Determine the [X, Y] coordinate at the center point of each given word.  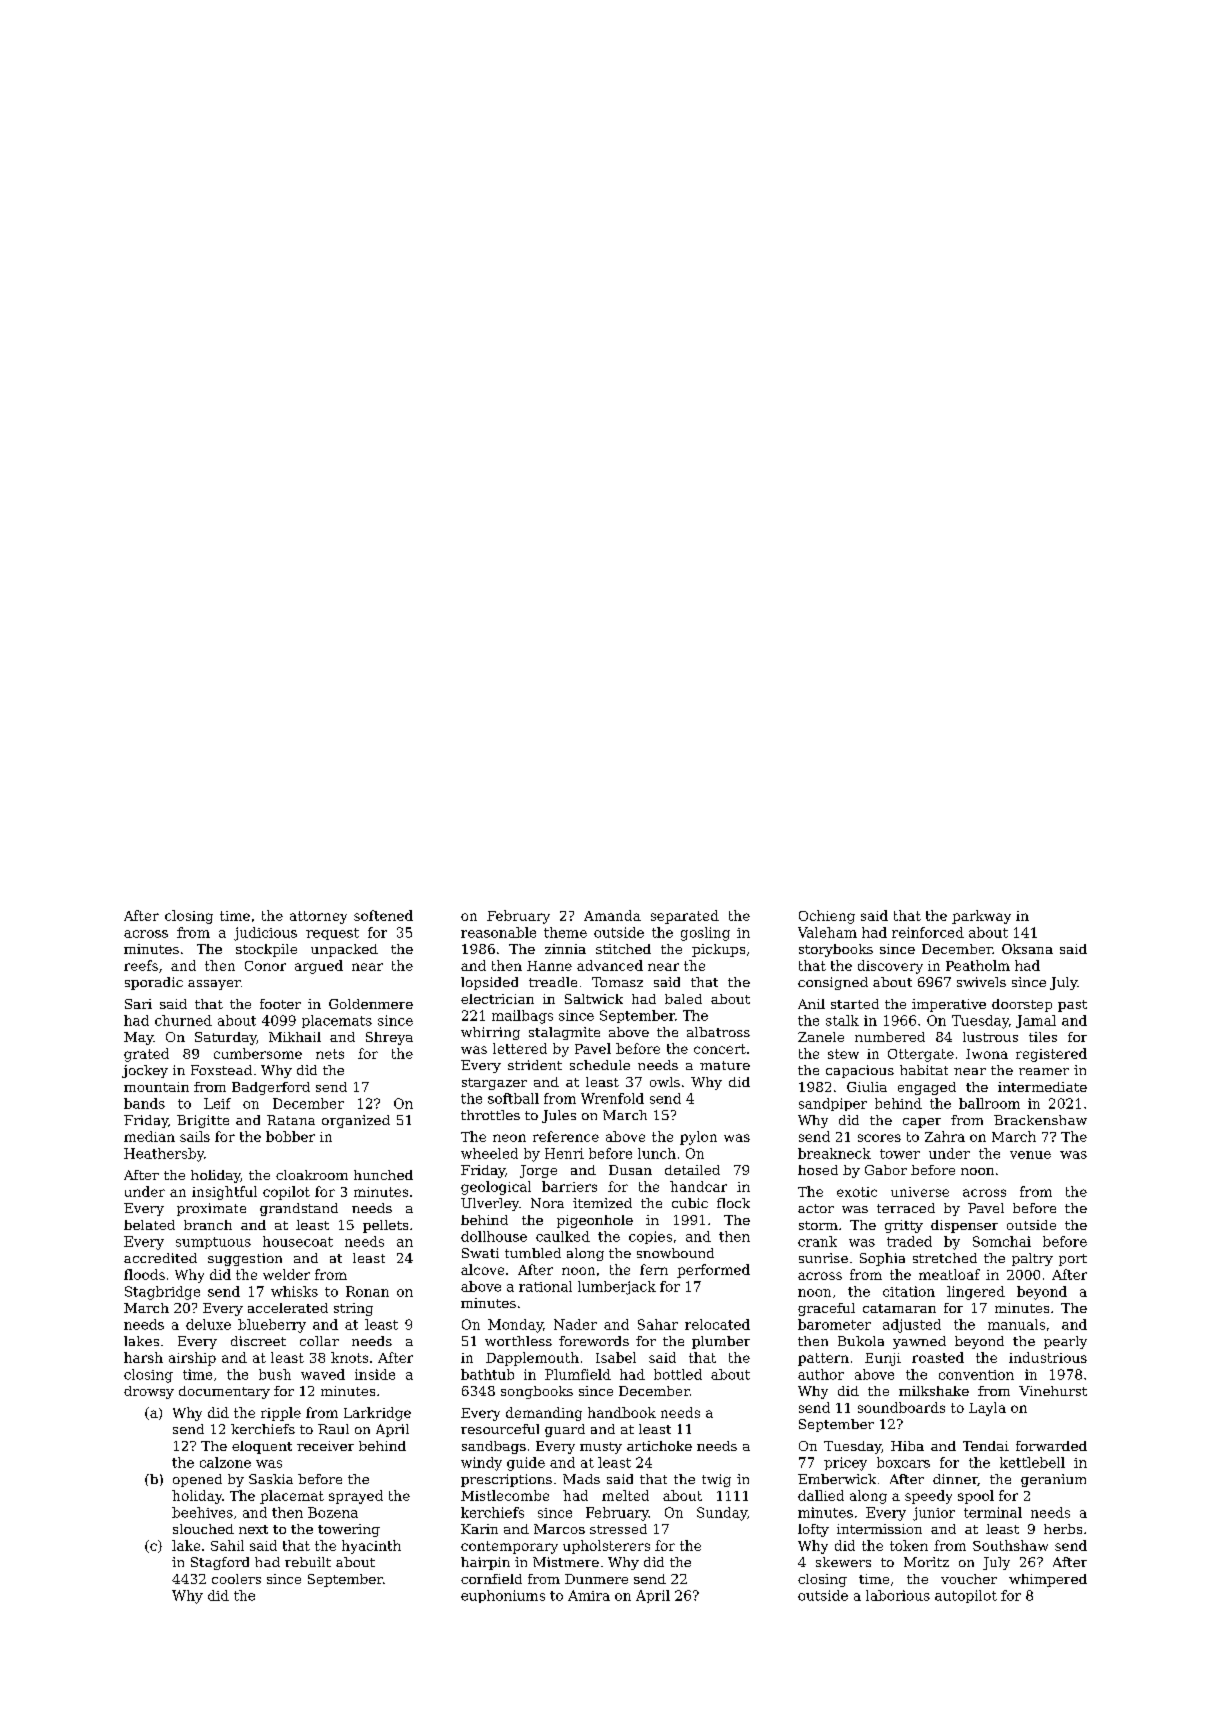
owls [665, 1082]
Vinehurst [1053, 1391]
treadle [553, 982]
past [1072, 1006]
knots [349, 1357]
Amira [589, 1595]
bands [144, 1103]
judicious [265, 934]
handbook [622, 1412]
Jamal [1036, 1021]
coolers [236, 1579]
